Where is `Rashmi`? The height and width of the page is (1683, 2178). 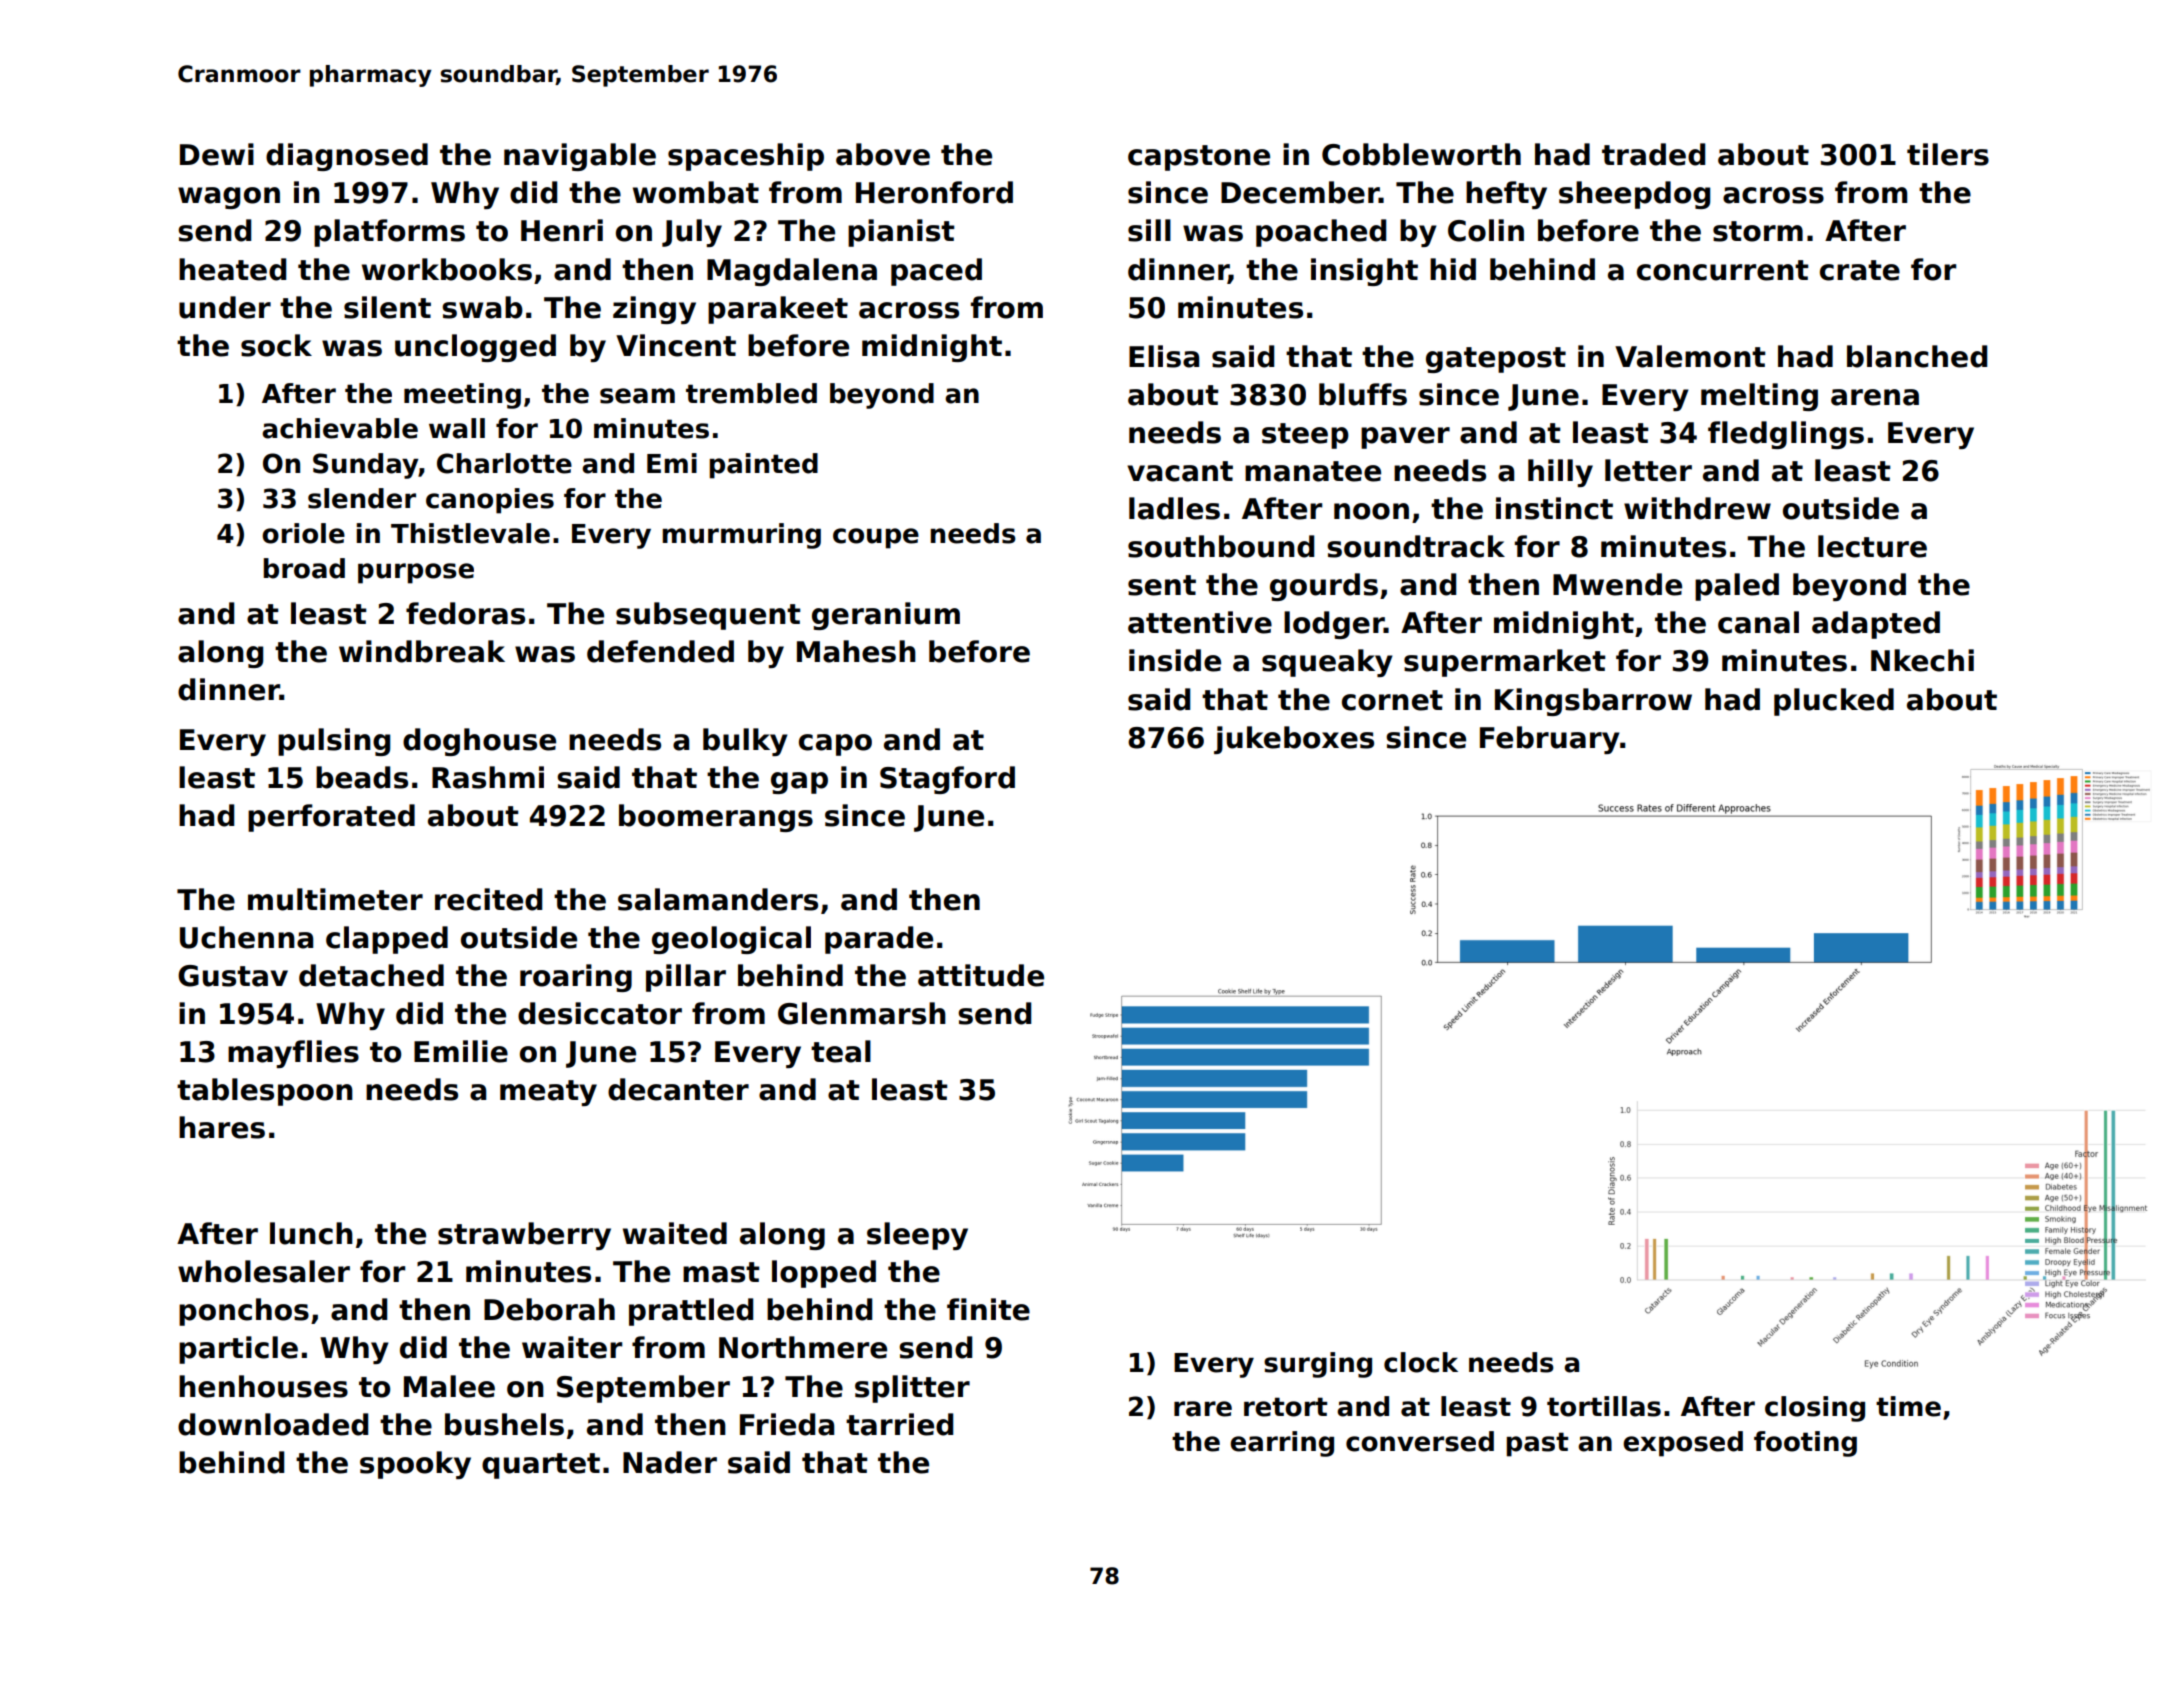 Rashmi is located at coordinates (488, 777).
